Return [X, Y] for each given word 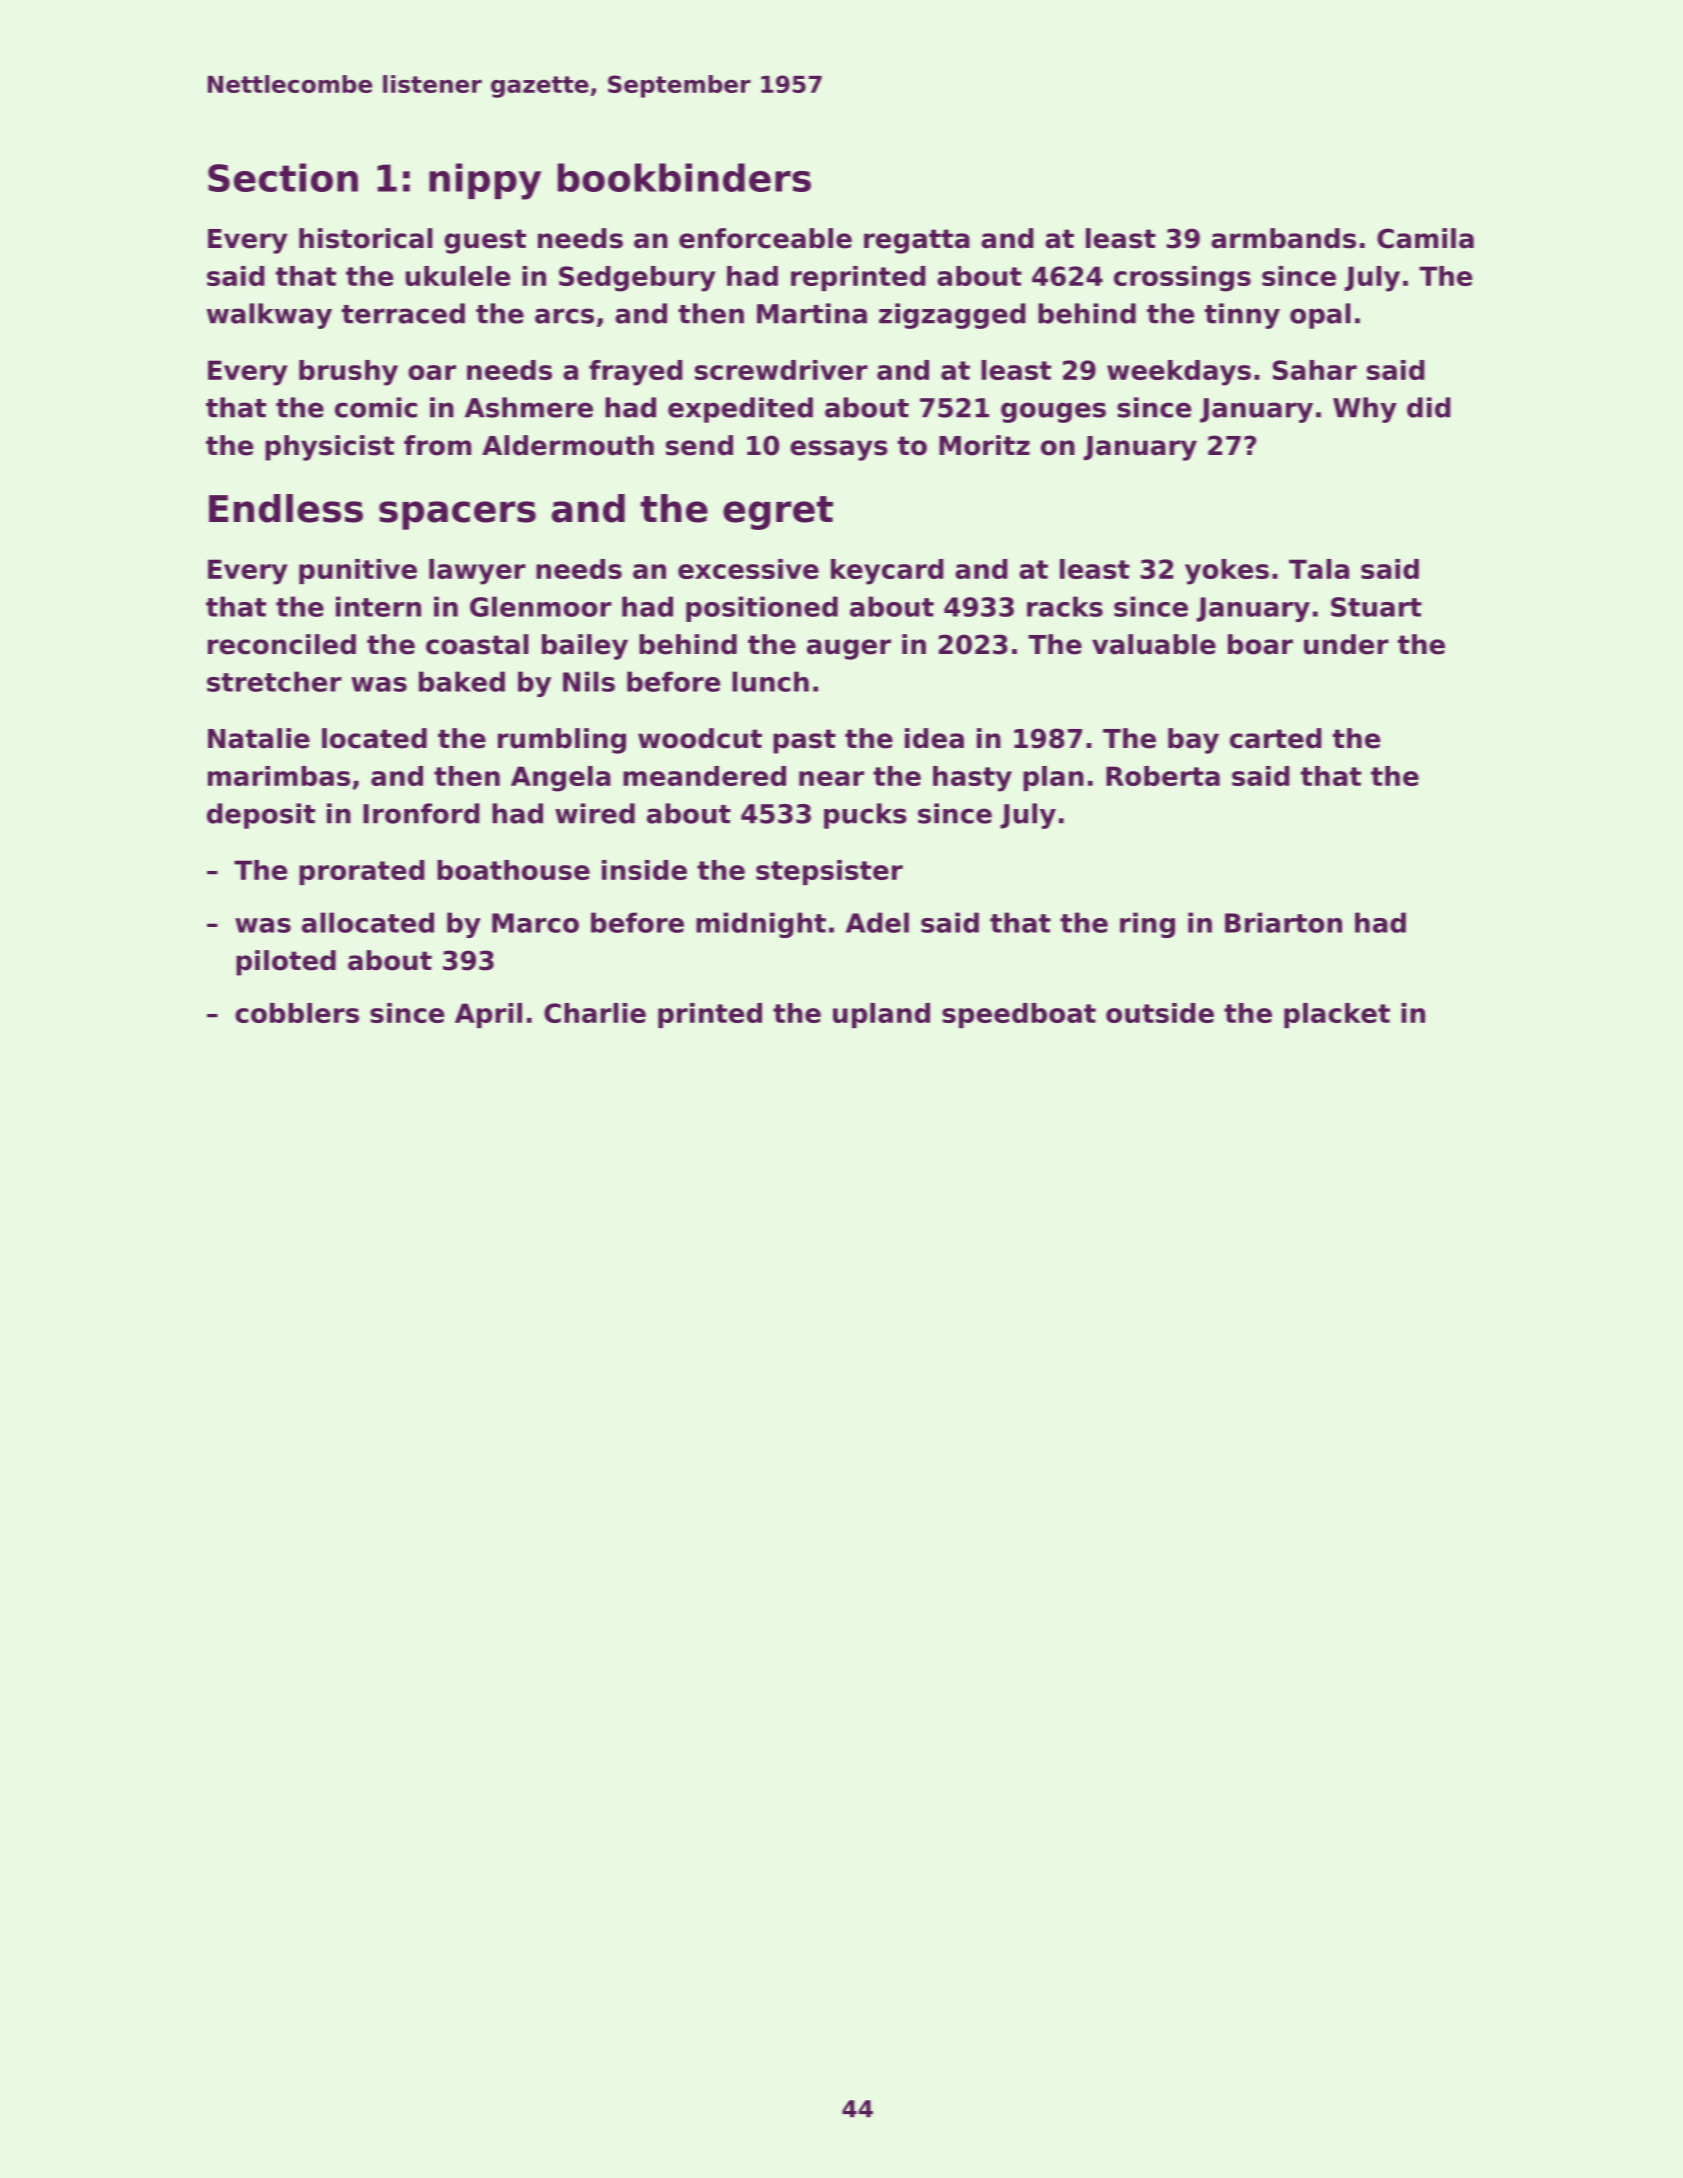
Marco [535, 923]
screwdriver [781, 370]
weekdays [1179, 373]
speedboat [1019, 1015]
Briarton [1283, 922]
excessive [748, 569]
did [1428, 407]
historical [366, 238]
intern [378, 606]
